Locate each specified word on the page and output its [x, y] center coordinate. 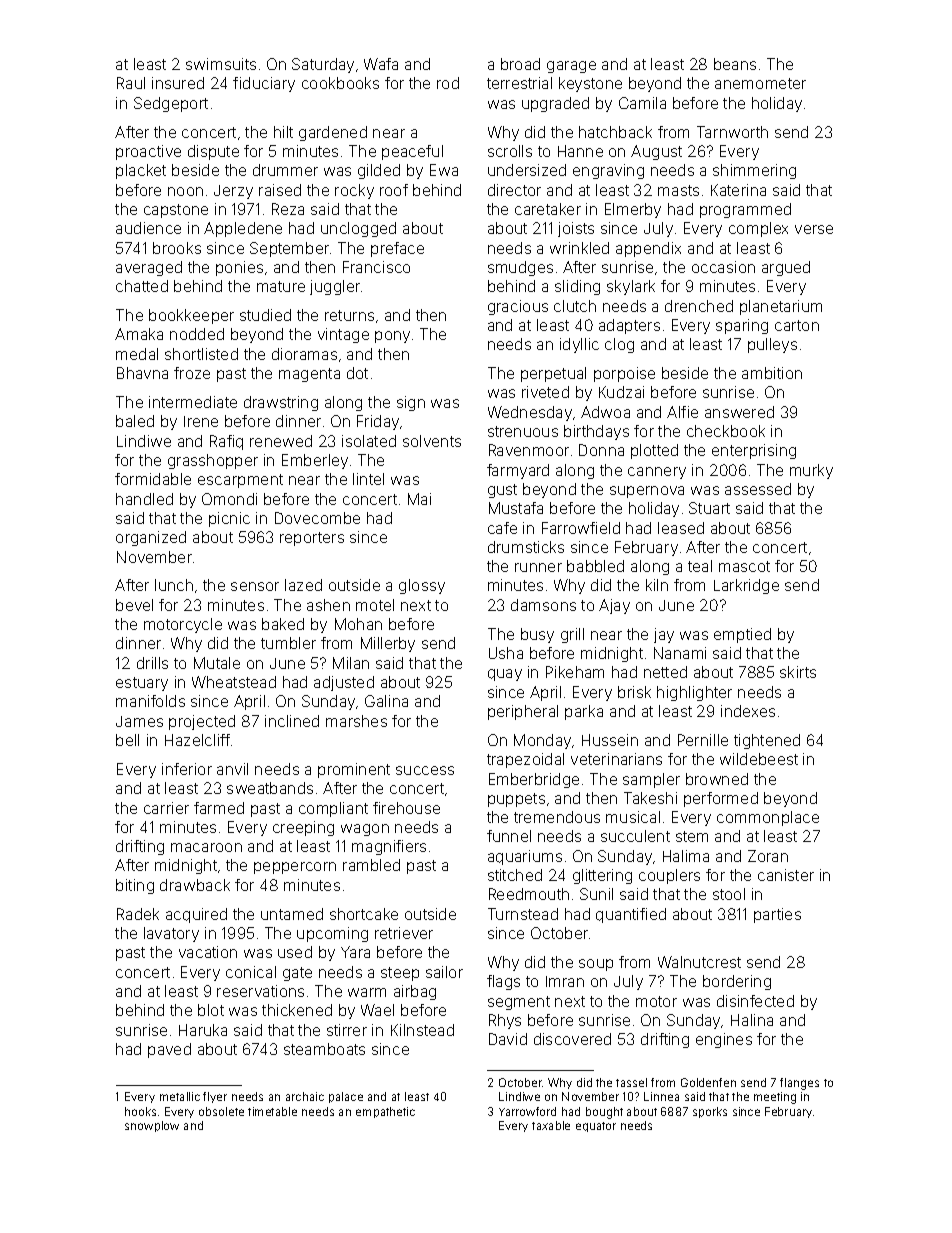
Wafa [381, 64]
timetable [272, 1111]
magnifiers [389, 847]
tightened [767, 741]
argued [786, 268]
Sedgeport [171, 104]
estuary [142, 684]
